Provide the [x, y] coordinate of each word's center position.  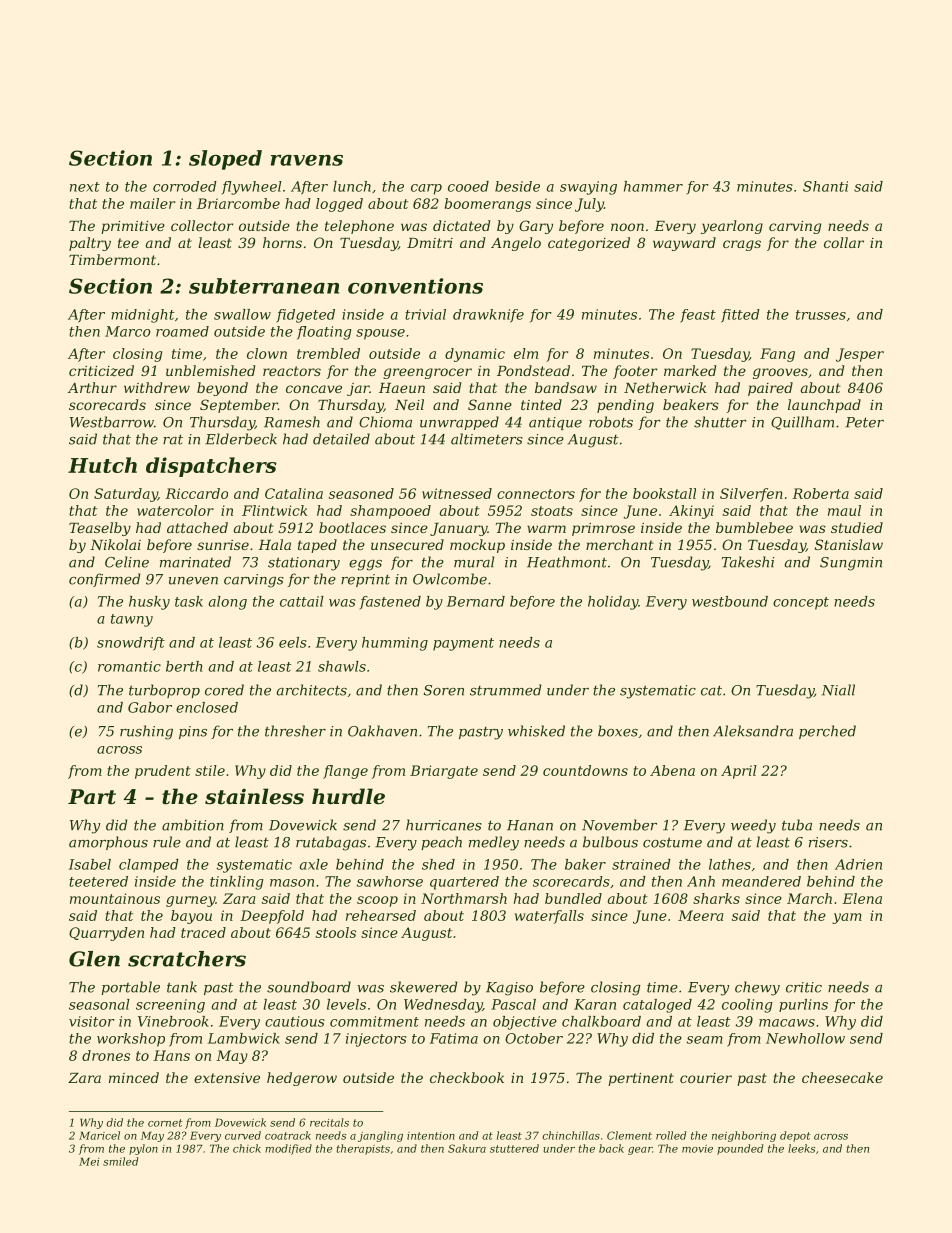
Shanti [825, 186]
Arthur [92, 387]
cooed [468, 186]
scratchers [187, 959]
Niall [838, 690]
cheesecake [842, 1077]
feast [698, 316]
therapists [363, 1149]
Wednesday [443, 1006]
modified [288, 1149]
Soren [444, 690]
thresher [295, 731]
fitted [740, 316]
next [85, 187]
